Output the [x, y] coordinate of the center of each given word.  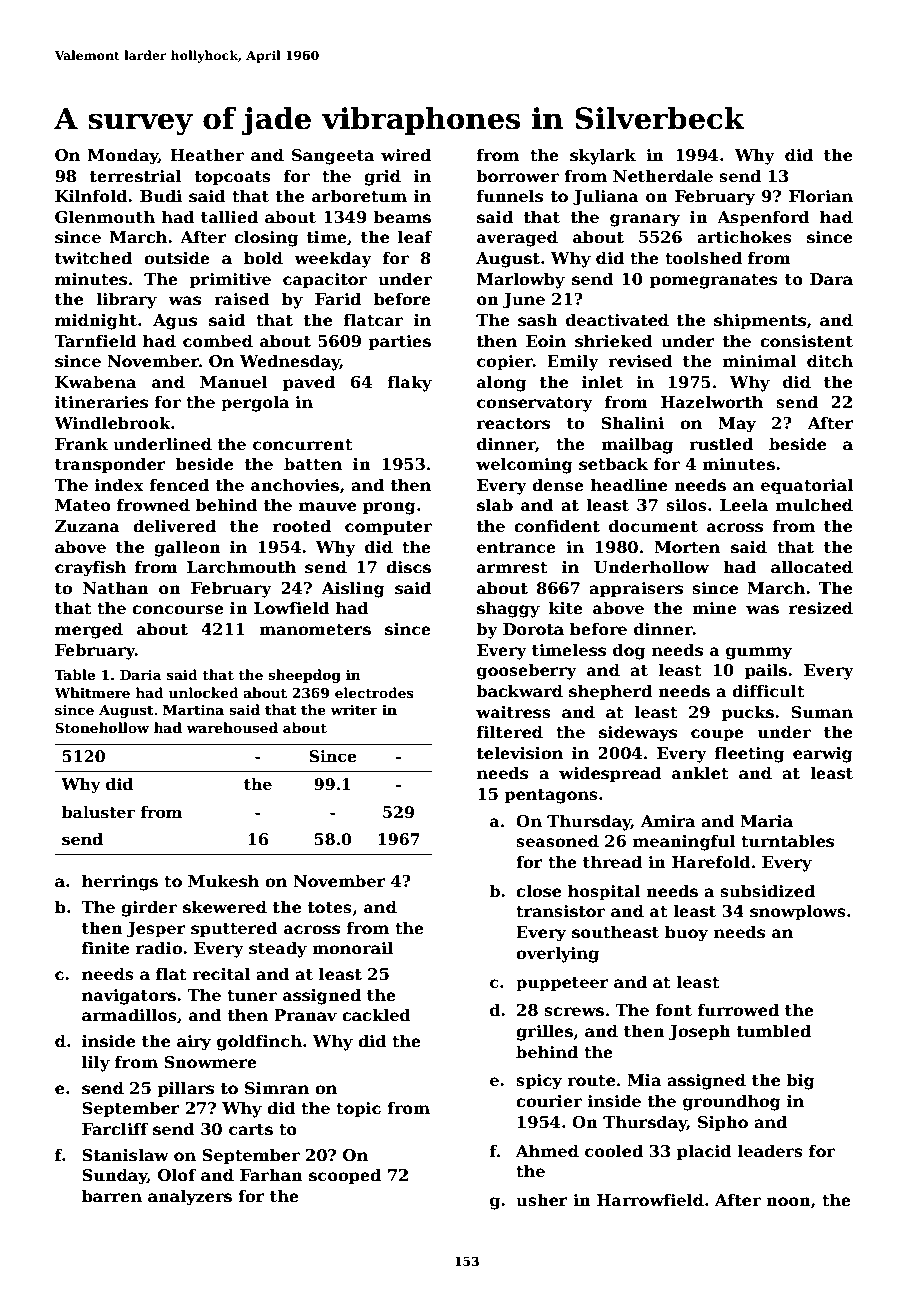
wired [406, 155]
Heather [207, 155]
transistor [560, 911]
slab [495, 505]
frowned [153, 505]
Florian [821, 195]
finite [105, 948]
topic [358, 1110]
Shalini [632, 423]
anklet [700, 773]
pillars [185, 1089]
